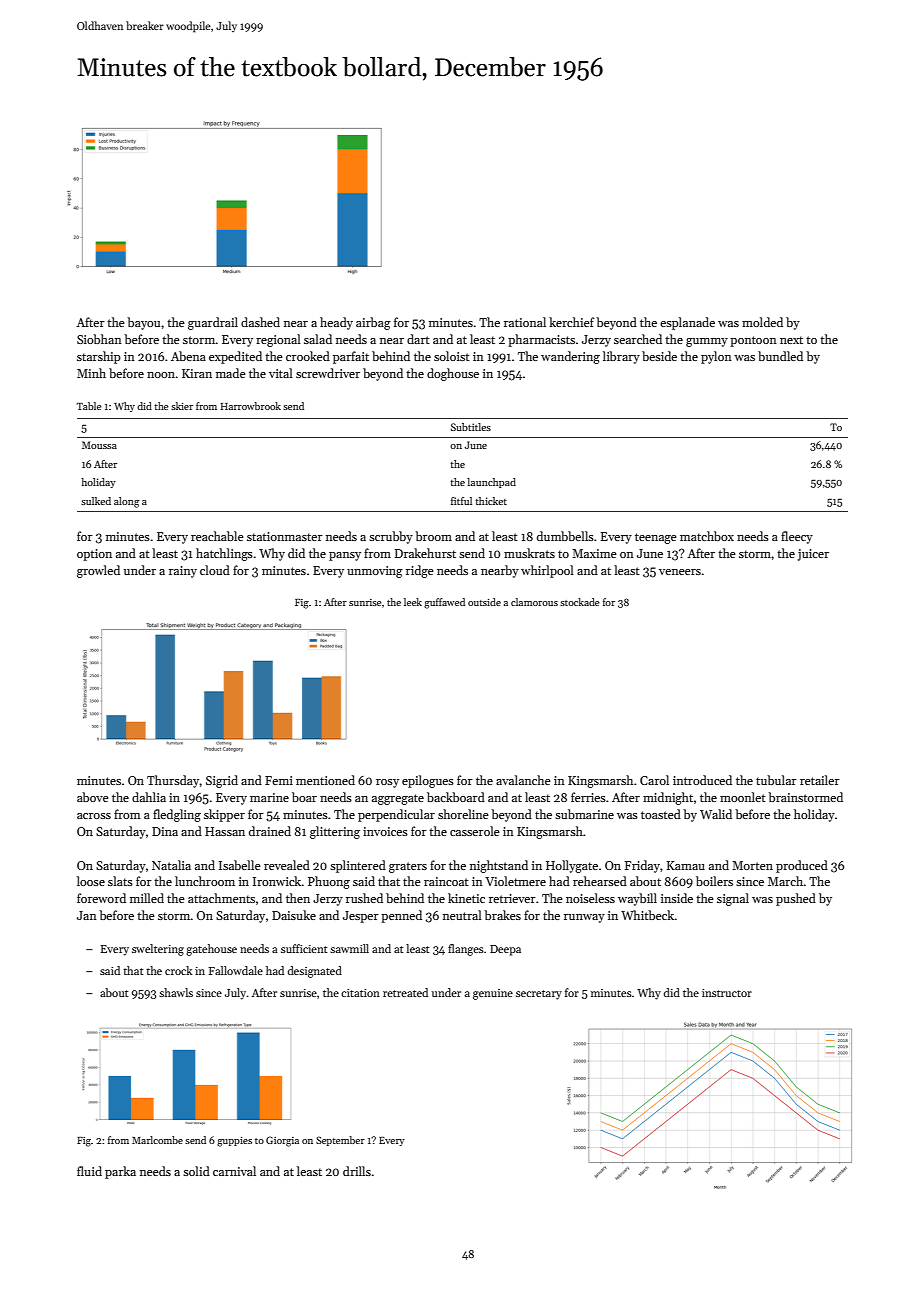 The height and width of the screenshot is (1308, 924). I want to click on along, so click(127, 502).
